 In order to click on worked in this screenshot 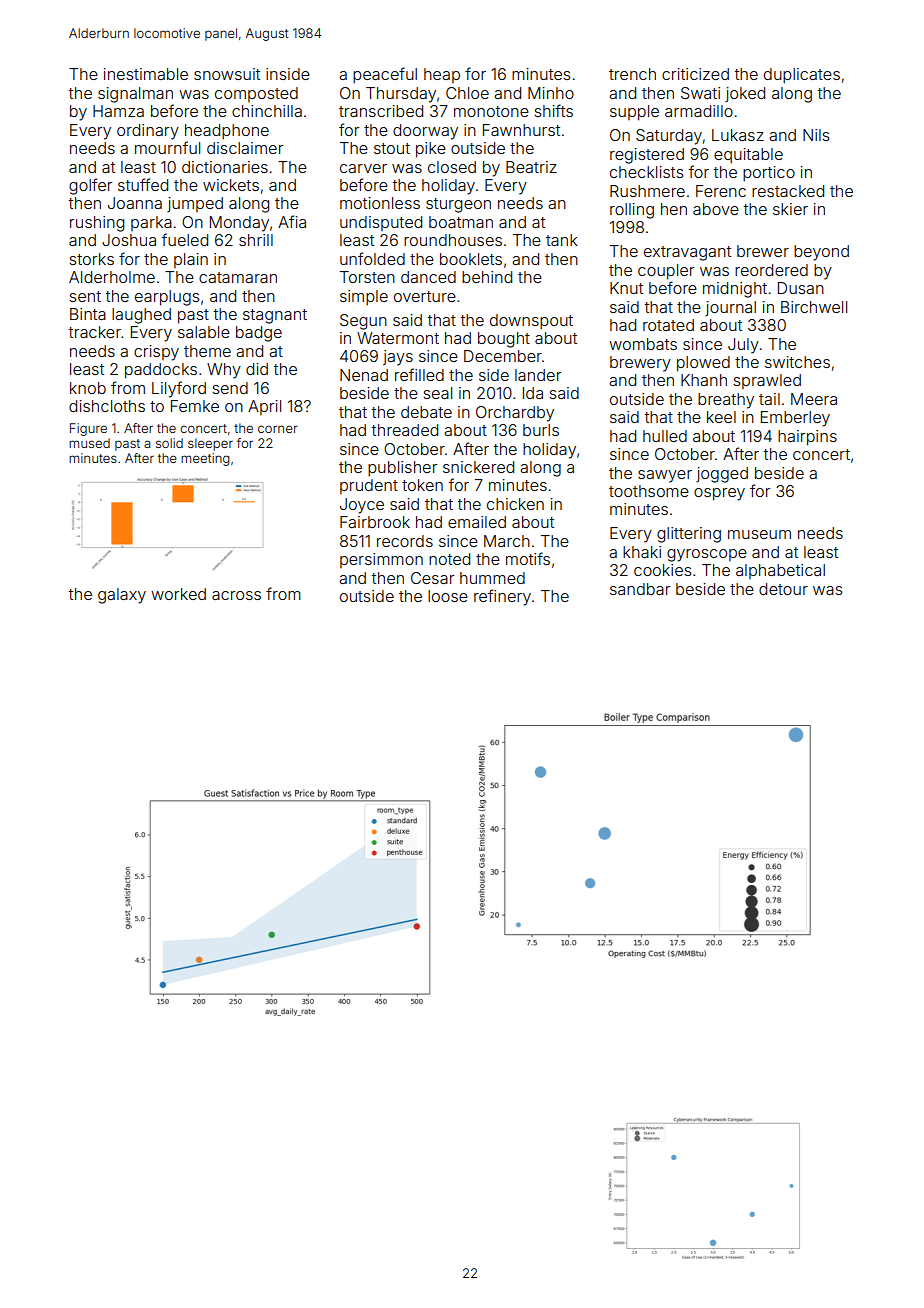, I will do `click(178, 594)`.
